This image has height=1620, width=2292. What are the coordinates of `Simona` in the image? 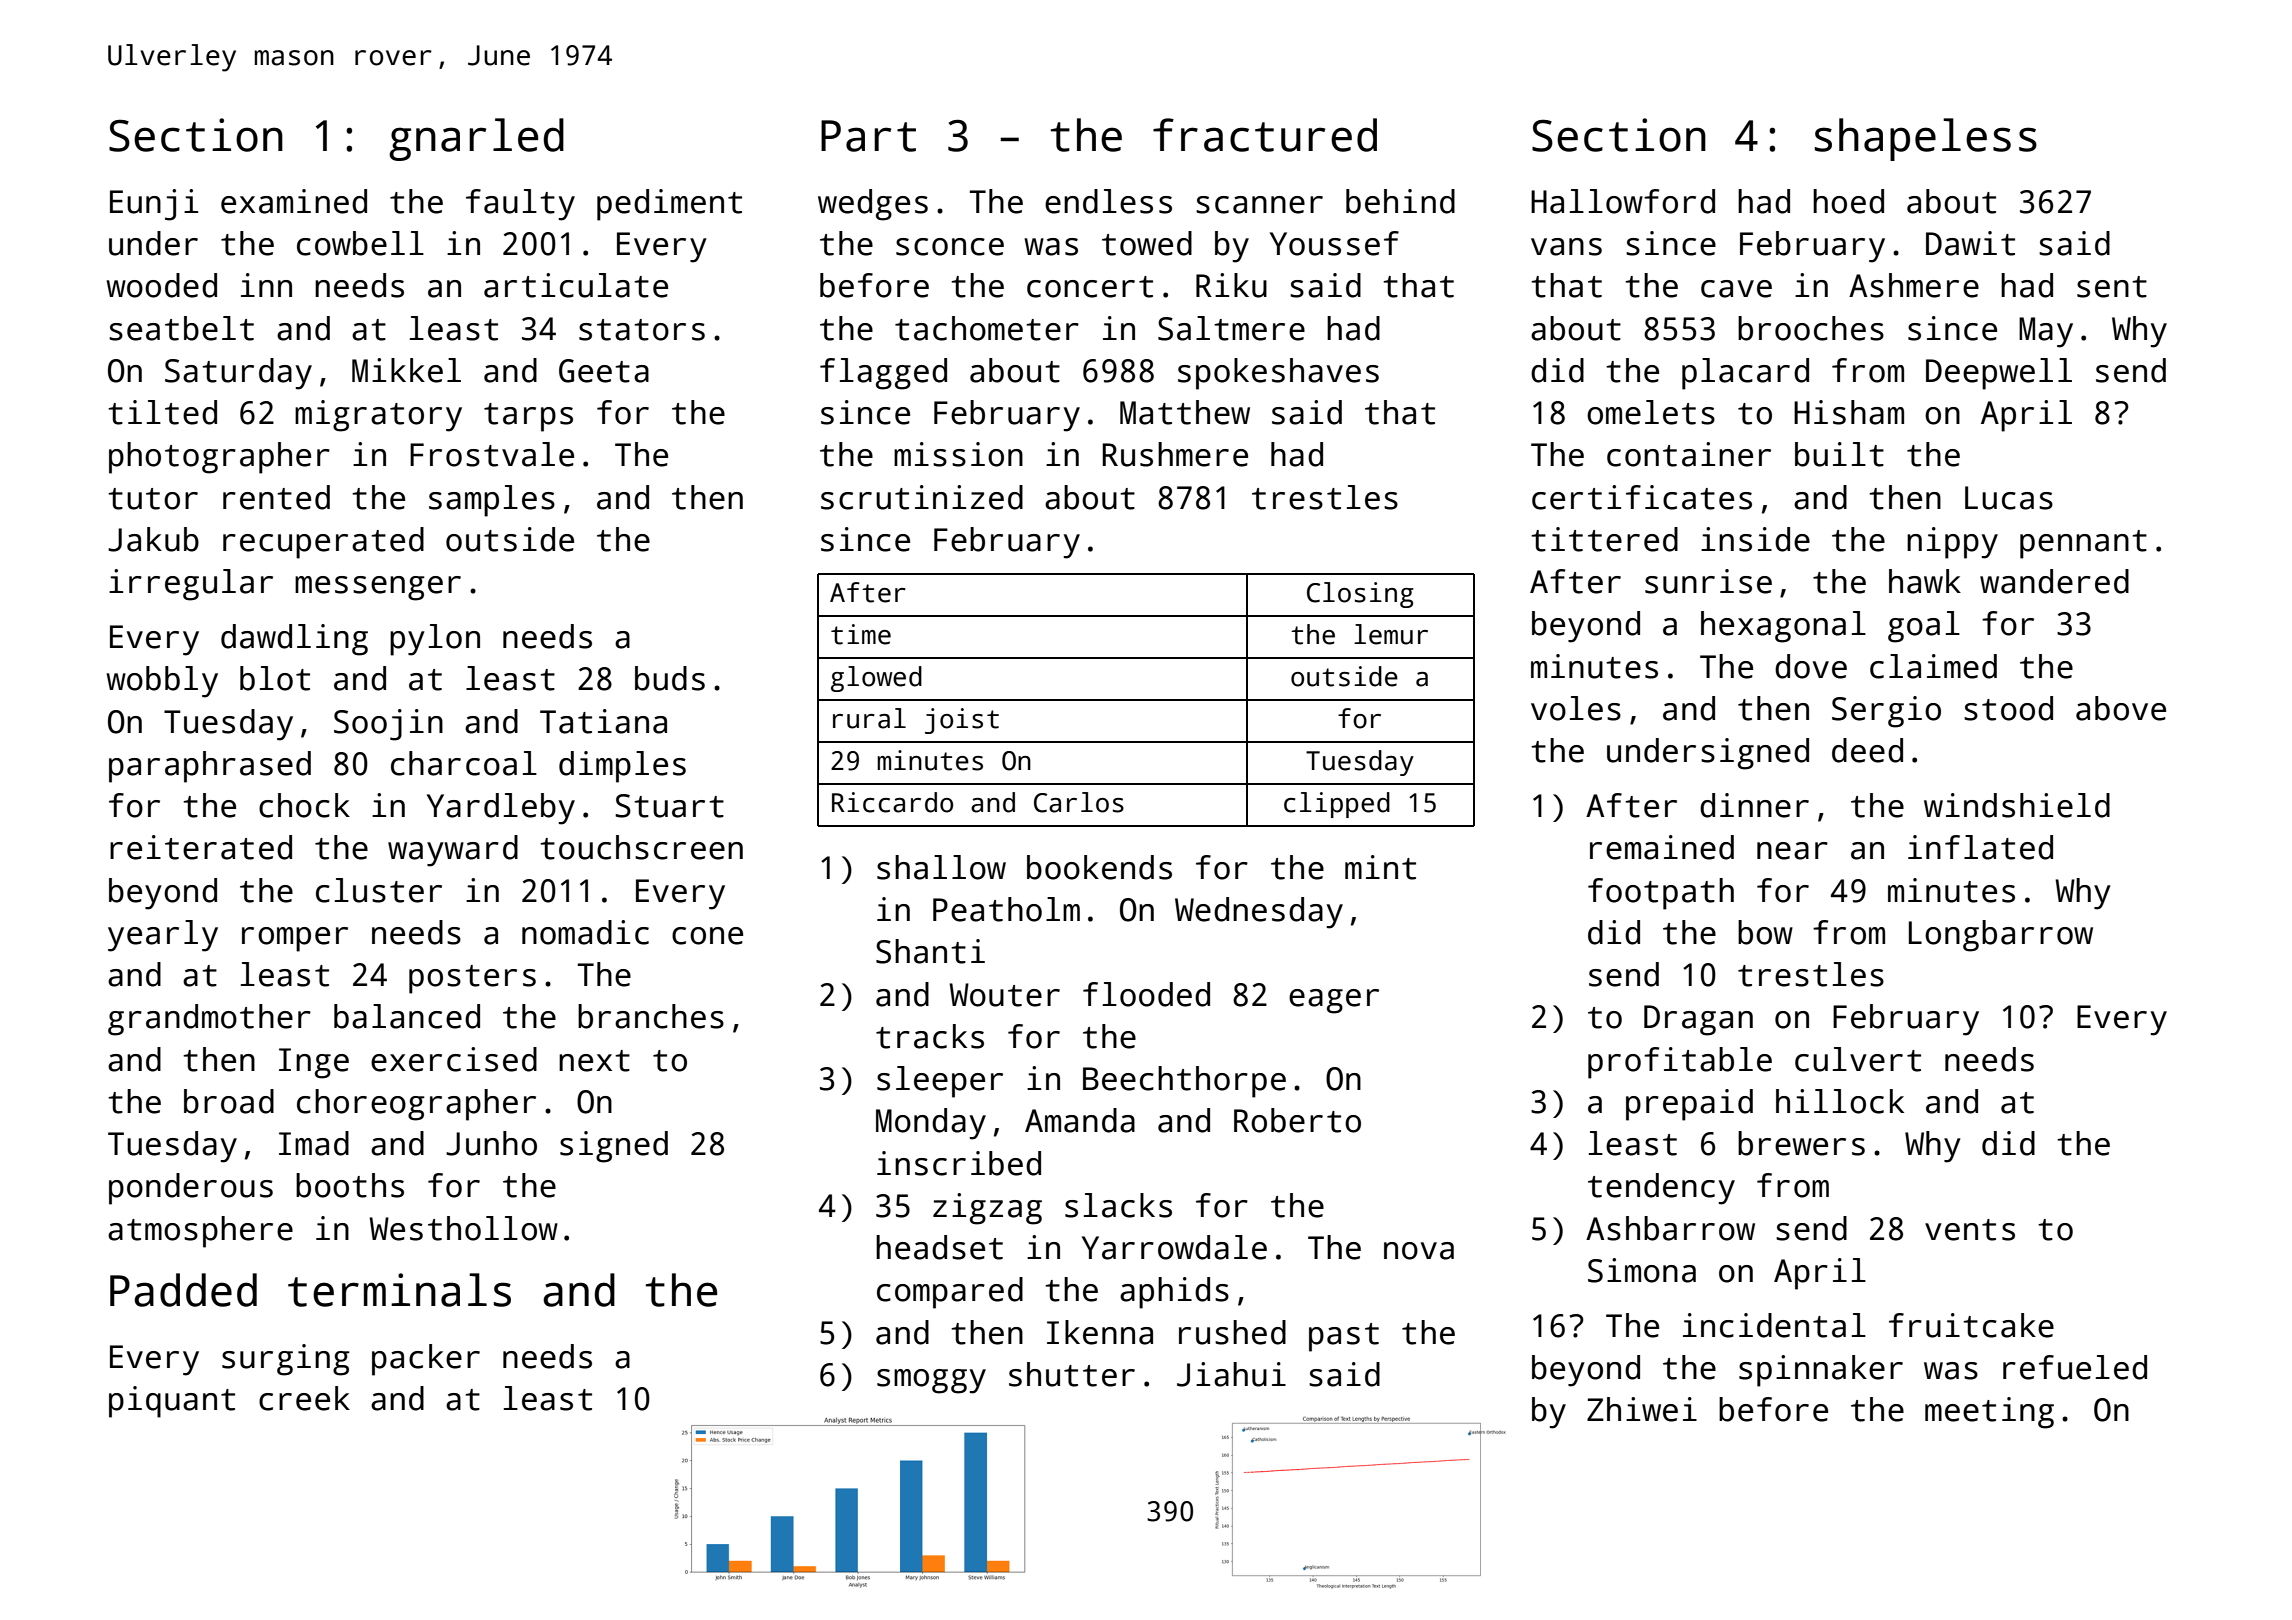 It's located at (1642, 1270).
